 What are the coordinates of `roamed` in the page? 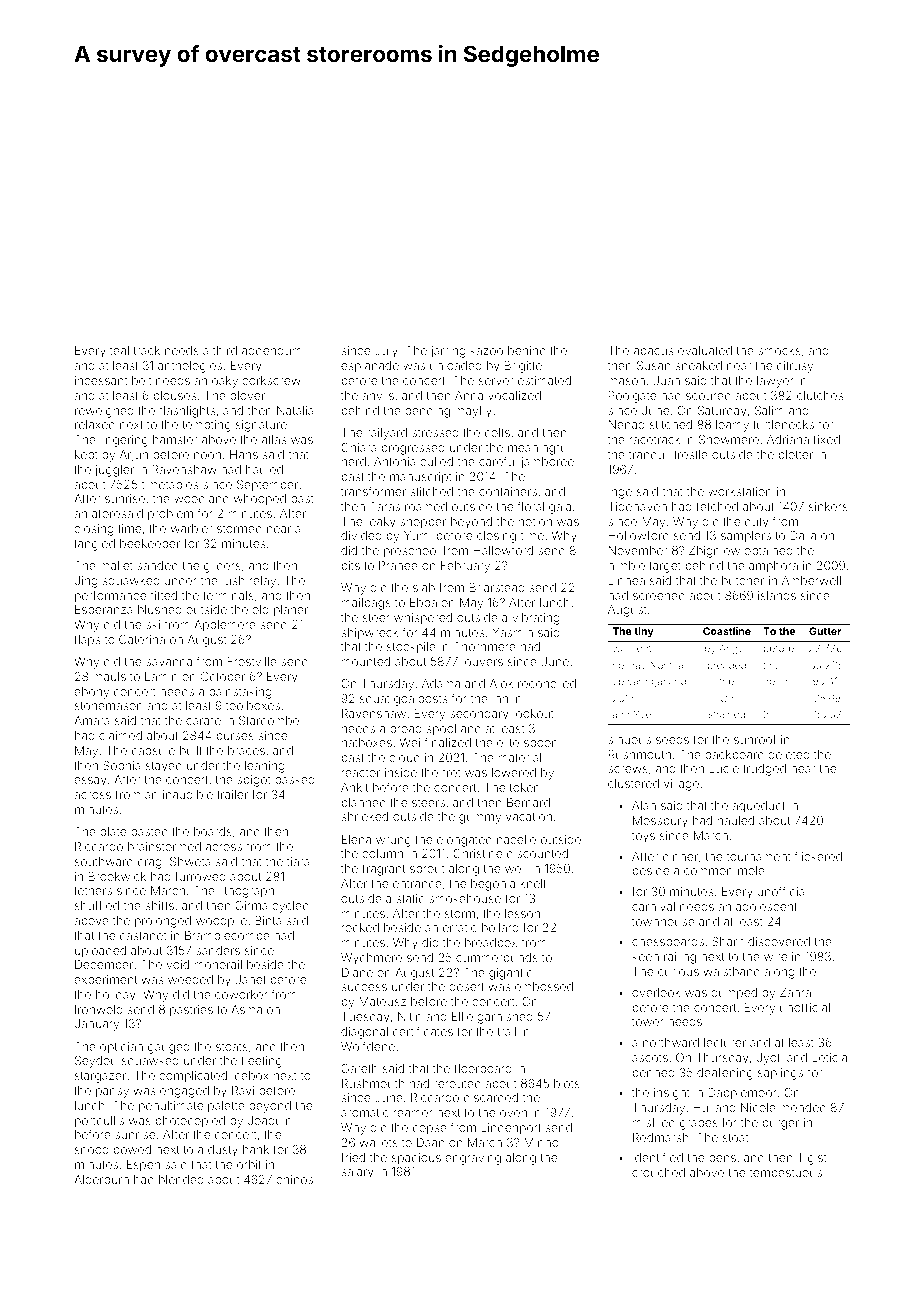 It's located at (426, 506).
